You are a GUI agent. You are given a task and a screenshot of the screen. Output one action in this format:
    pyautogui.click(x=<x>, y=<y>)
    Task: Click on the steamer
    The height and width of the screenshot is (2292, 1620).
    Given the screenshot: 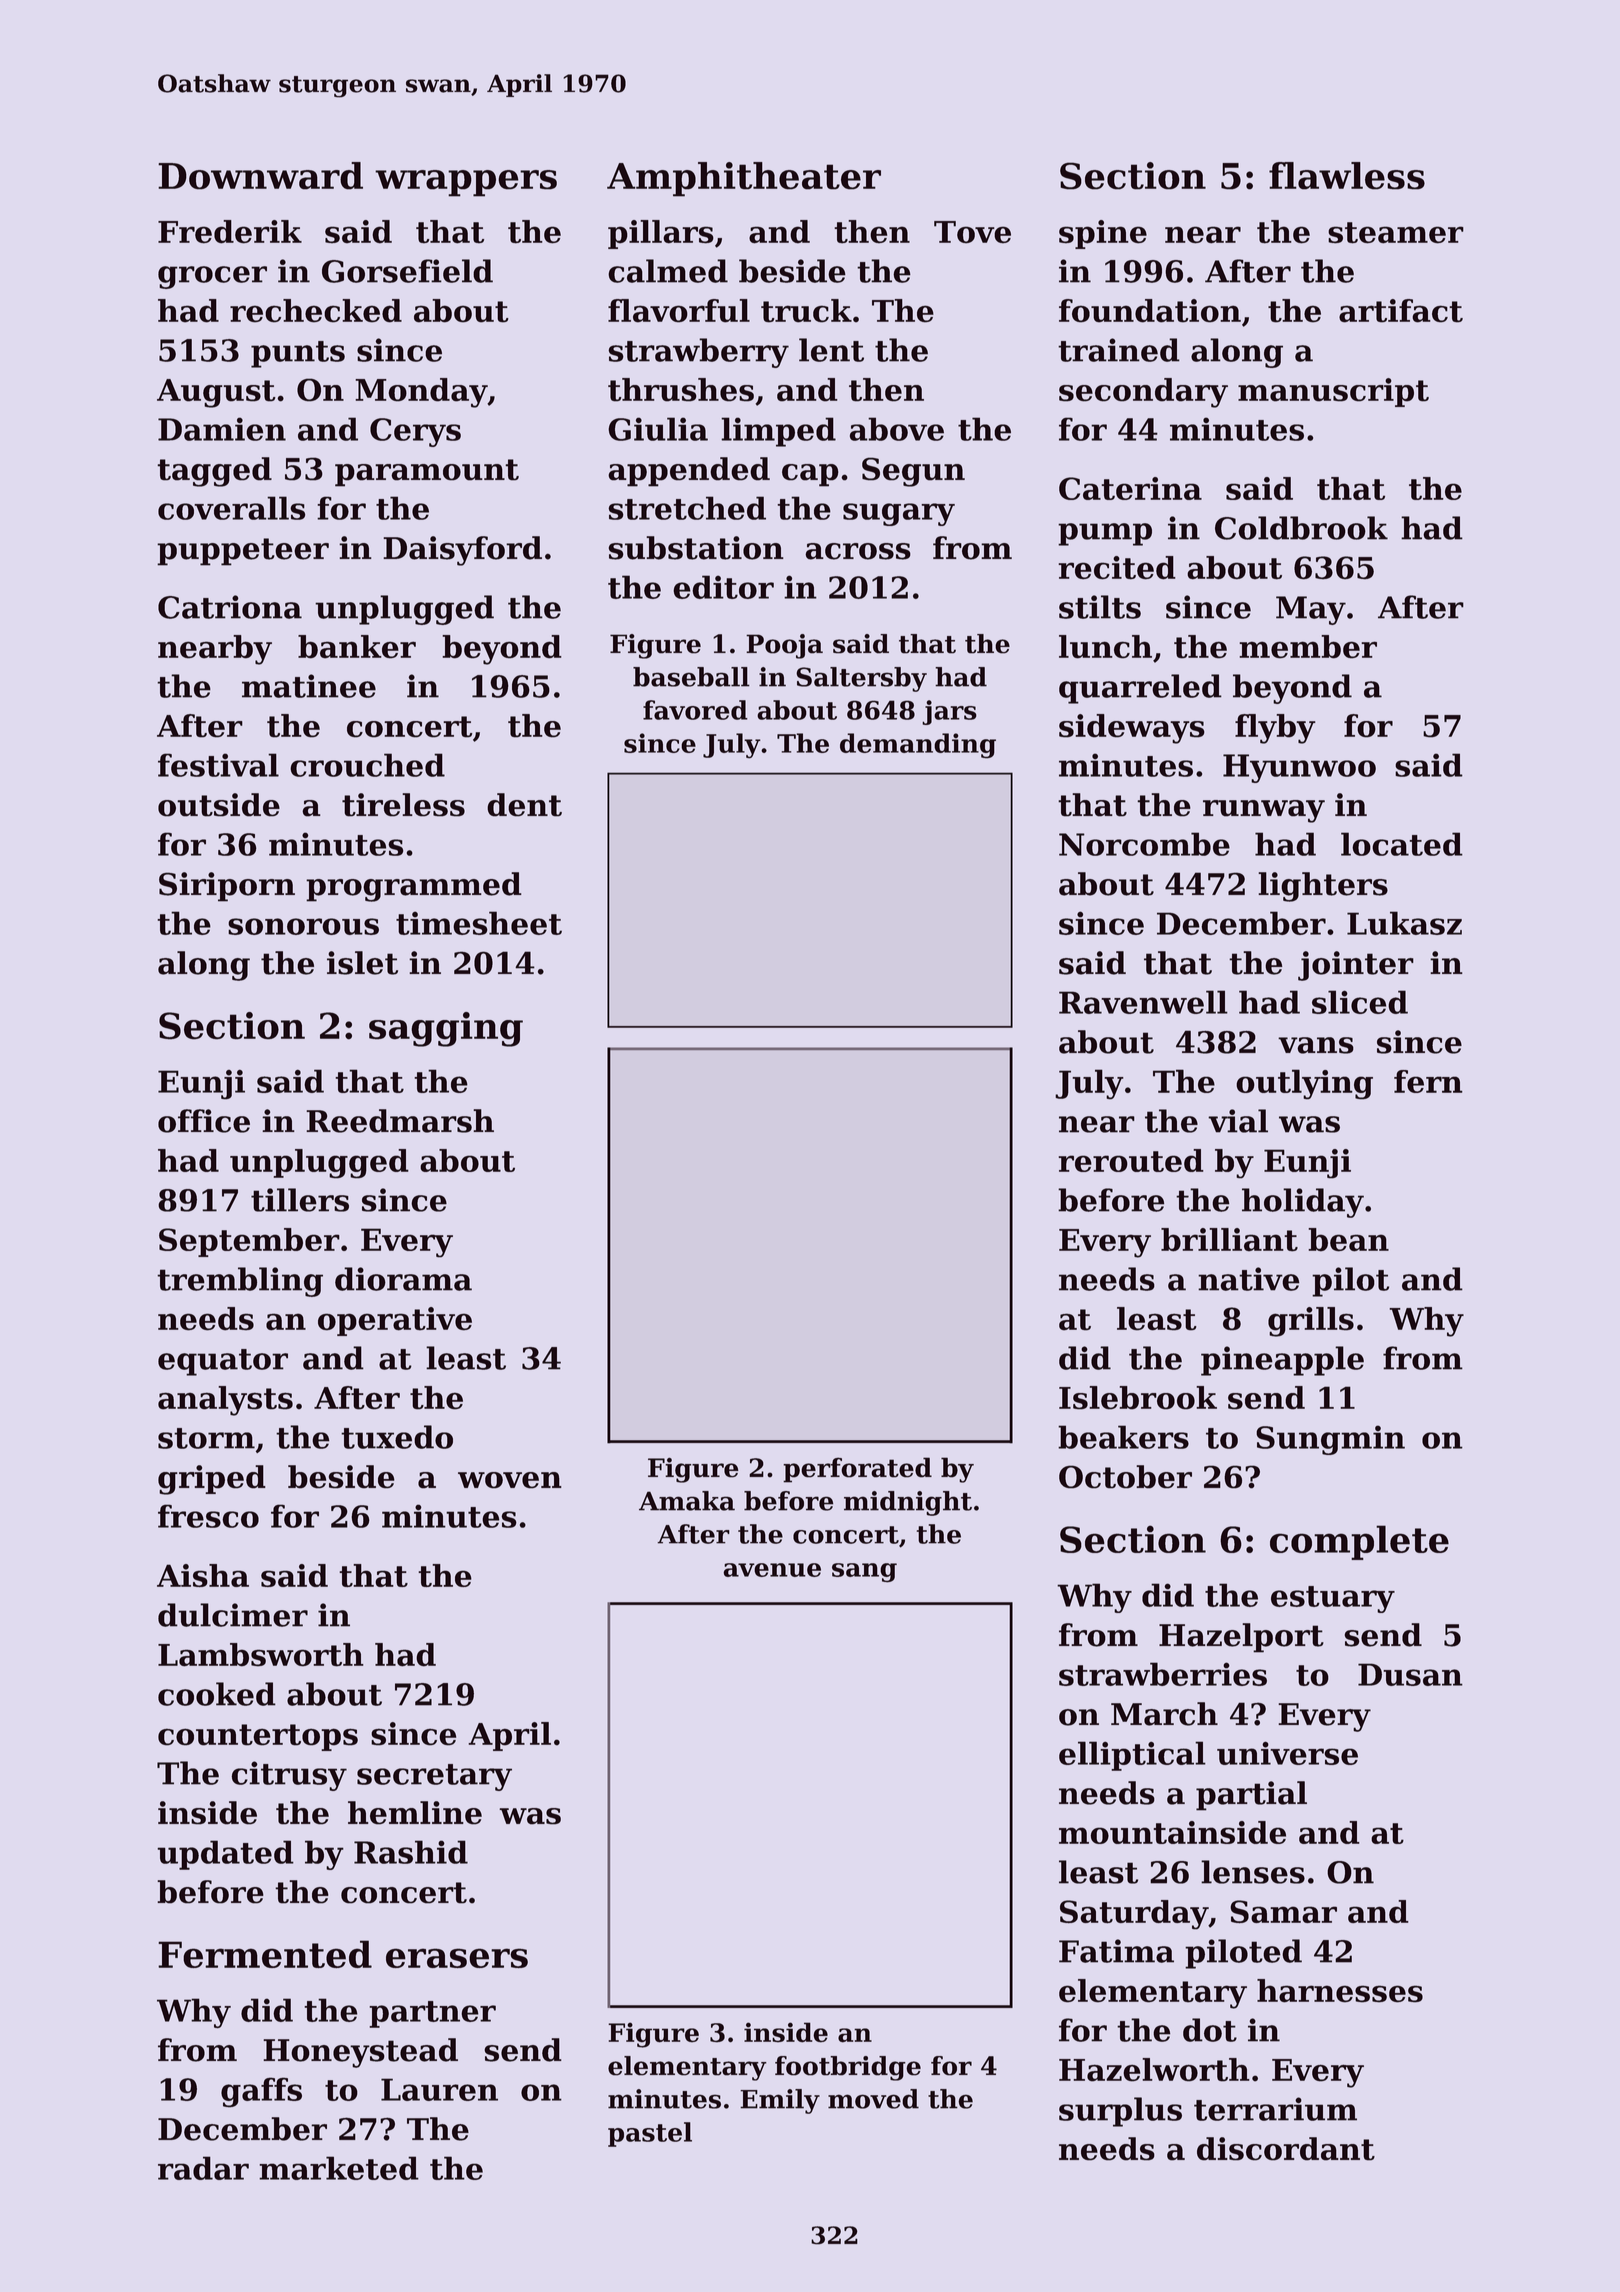 What is the action you would take?
    pyautogui.click(x=1396, y=233)
